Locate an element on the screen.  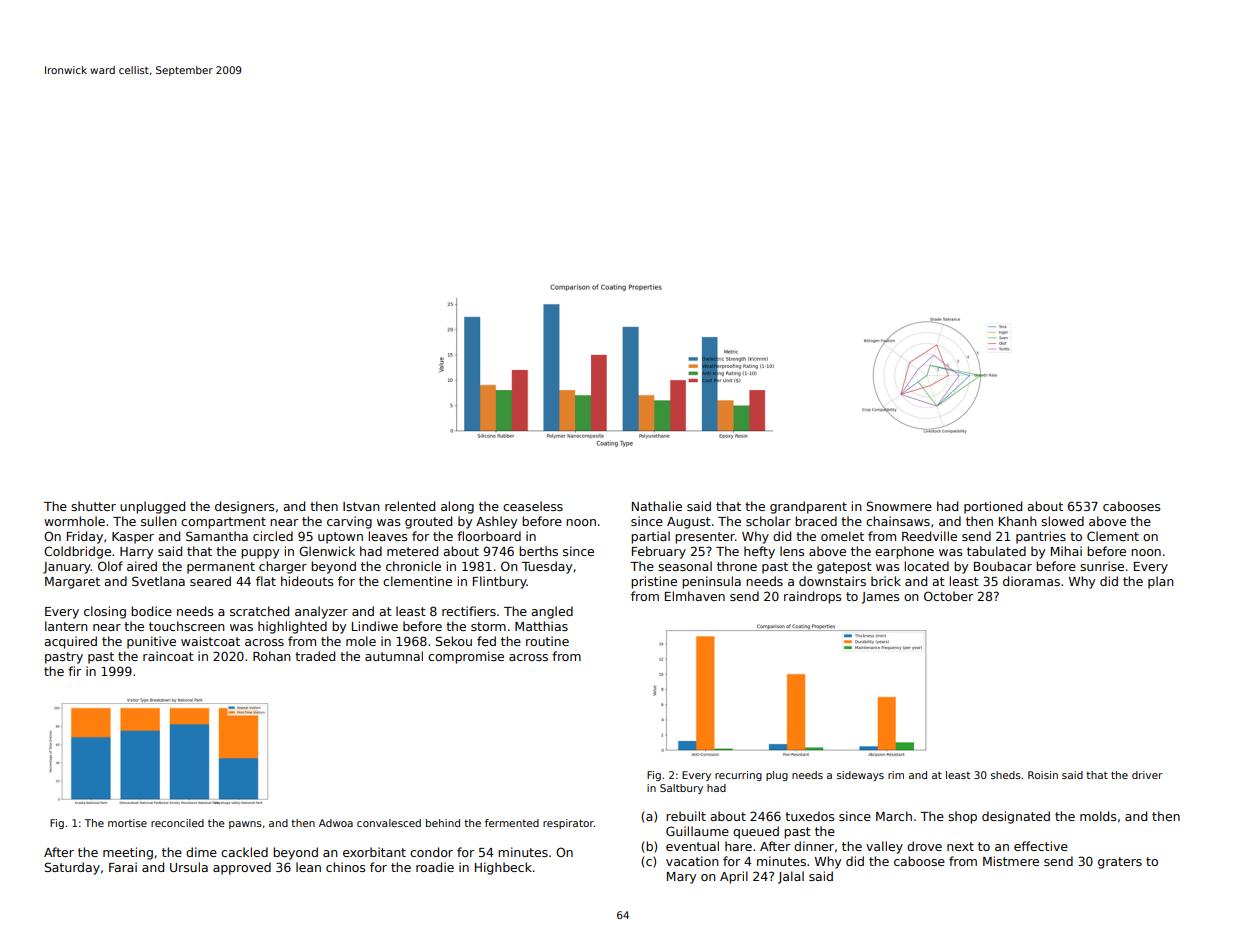
mortise is located at coordinates (127, 823).
